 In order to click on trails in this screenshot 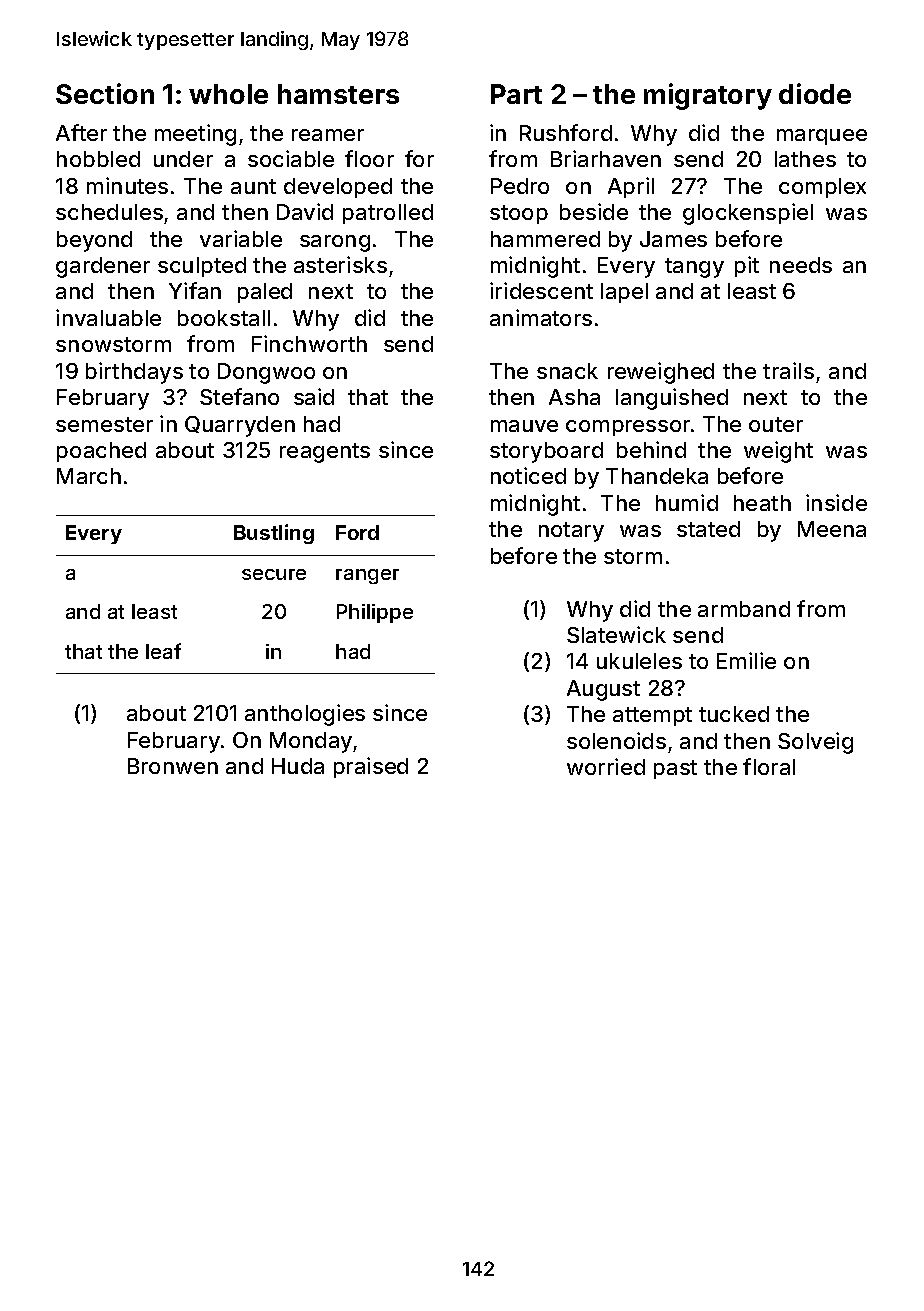, I will do `click(788, 370)`.
